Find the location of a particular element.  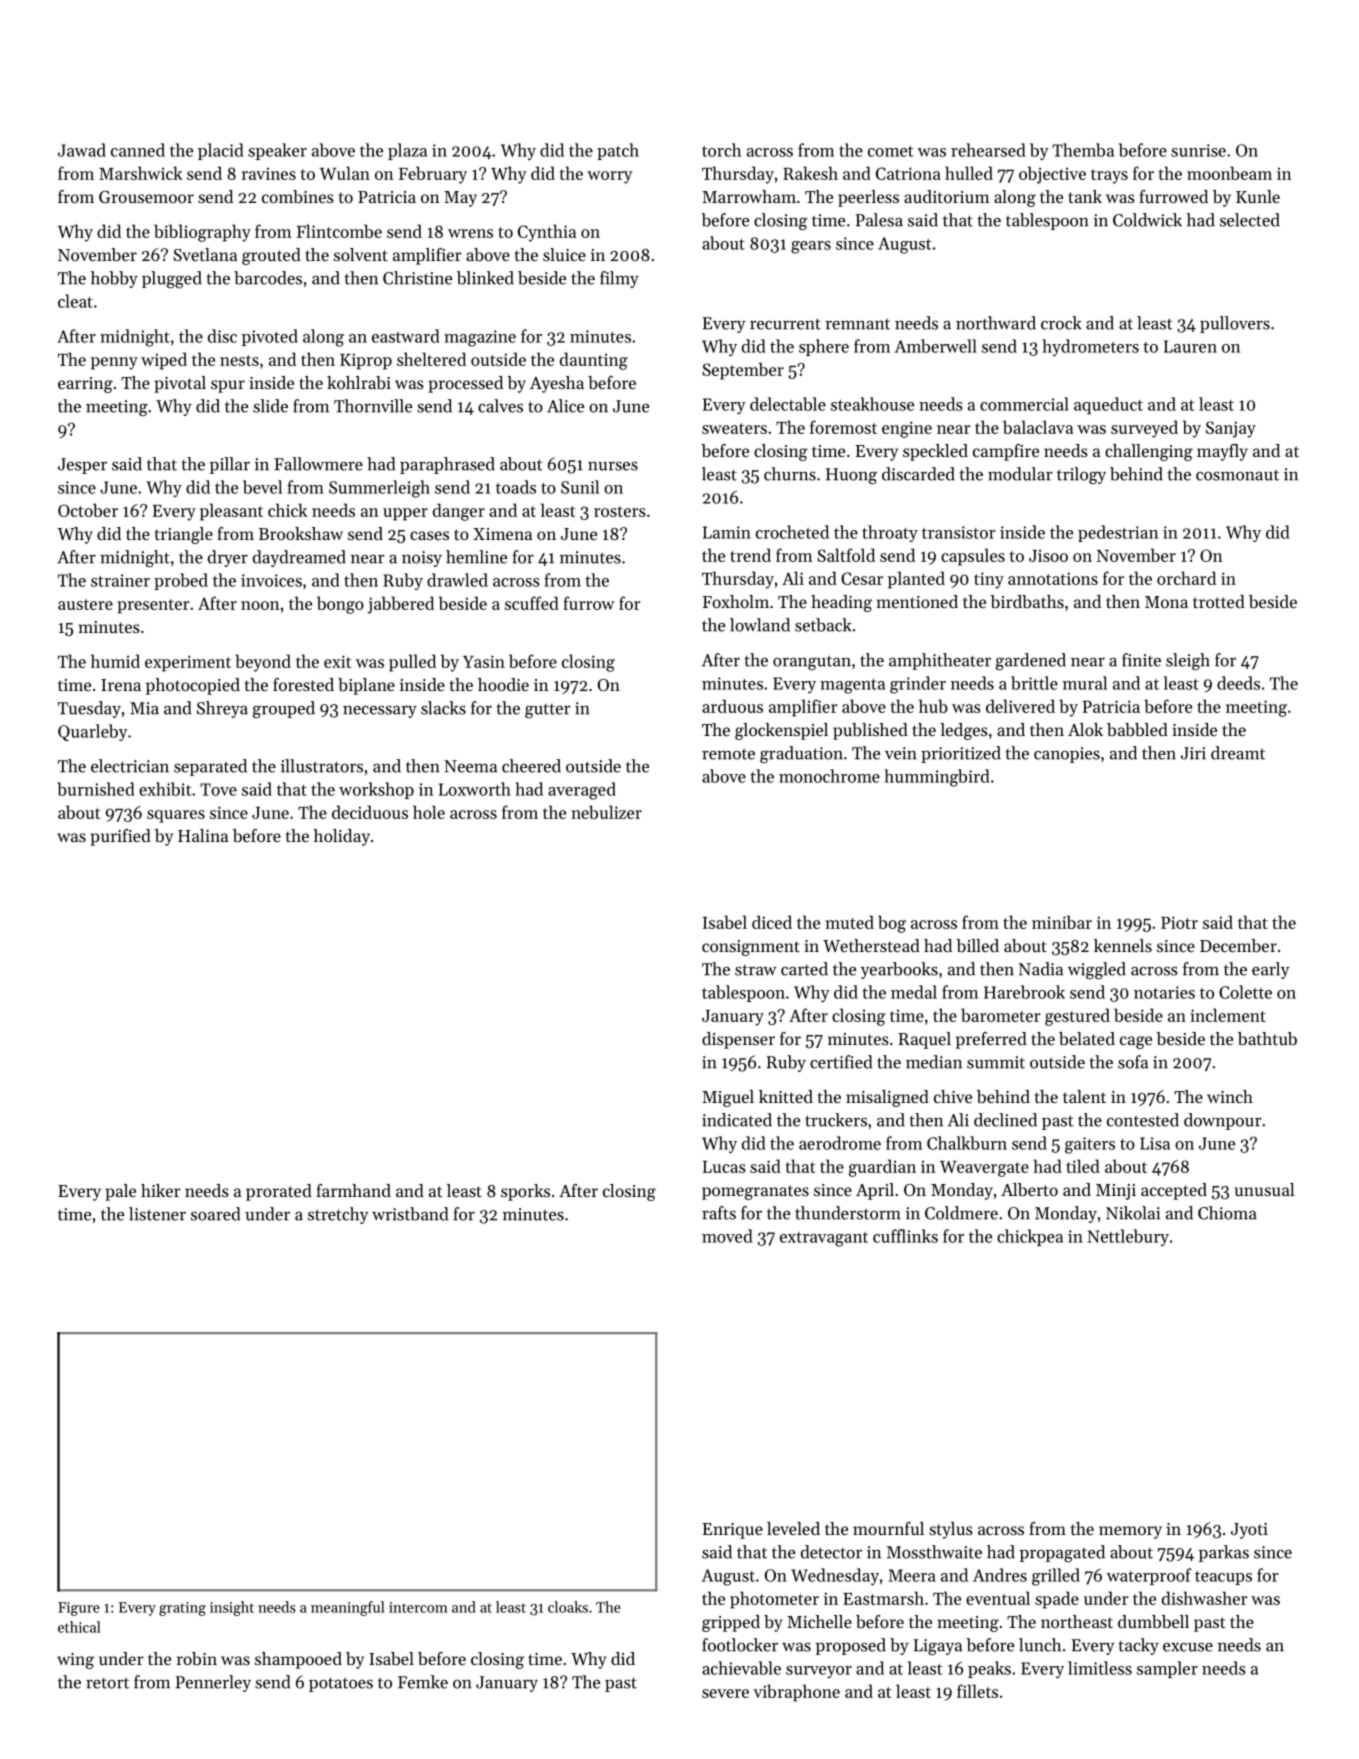

October is located at coordinates (88, 510).
